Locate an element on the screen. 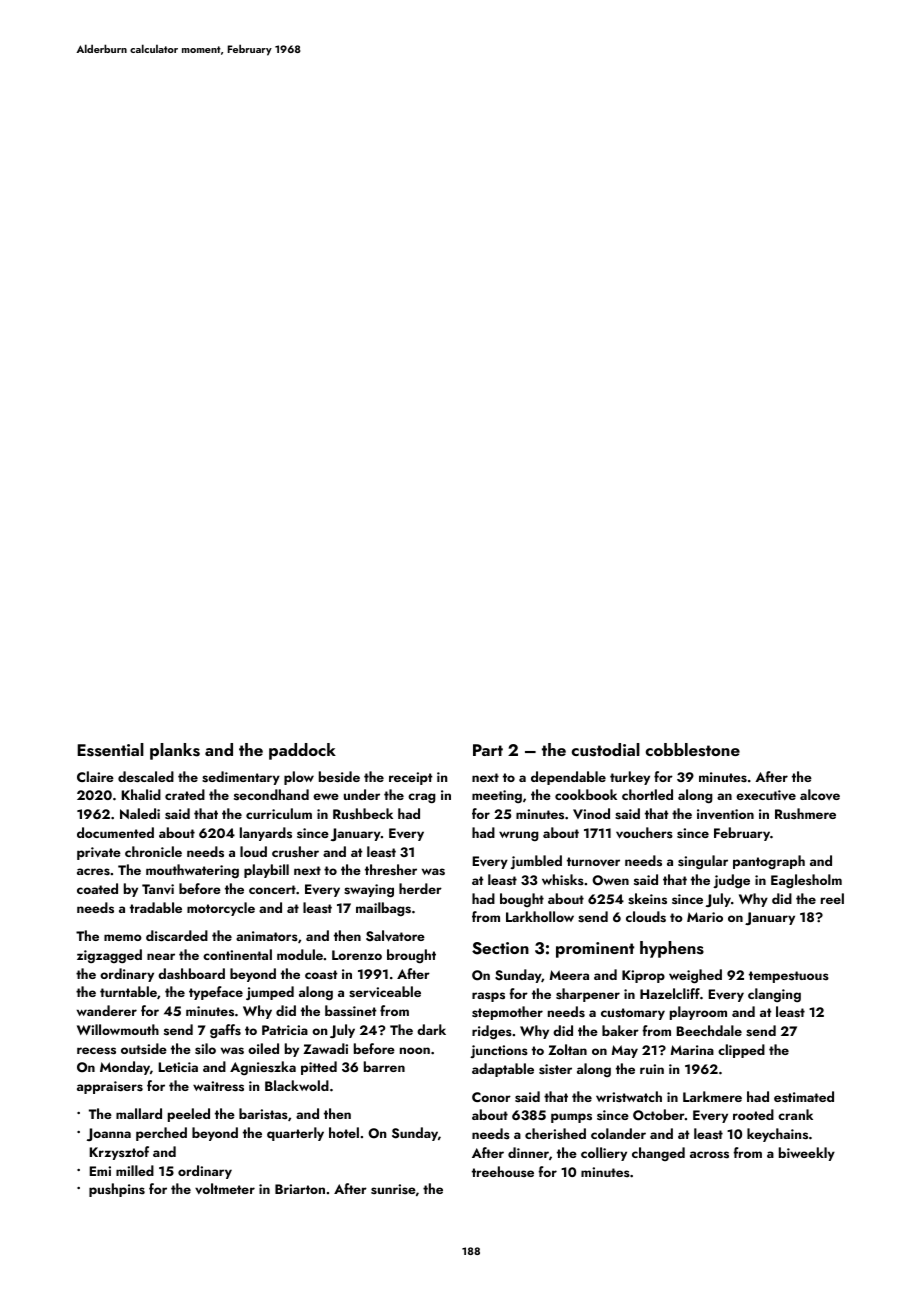 This screenshot has height=1308, width=924. Part is located at coordinates (488, 750).
